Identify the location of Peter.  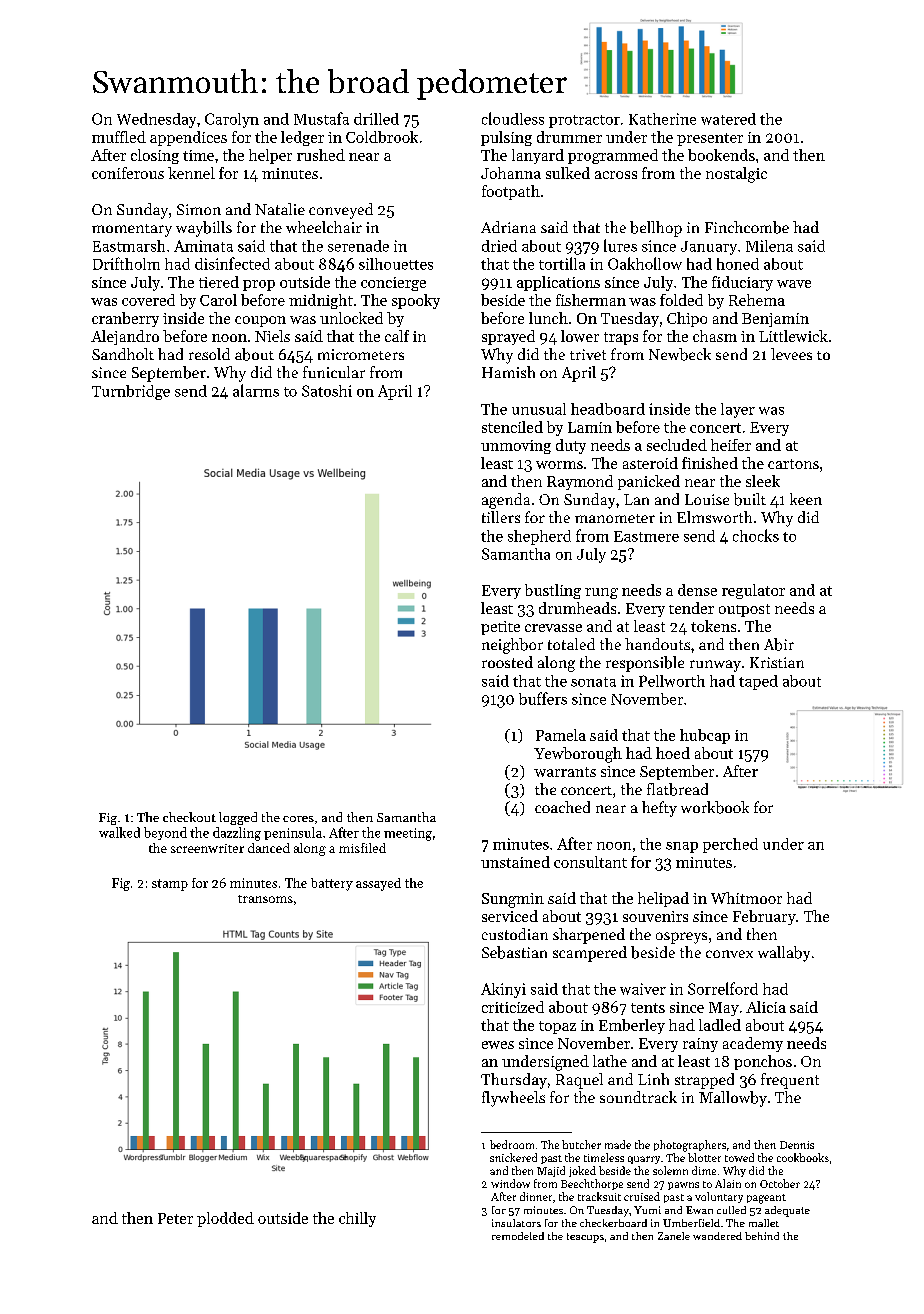
(175, 1218).
